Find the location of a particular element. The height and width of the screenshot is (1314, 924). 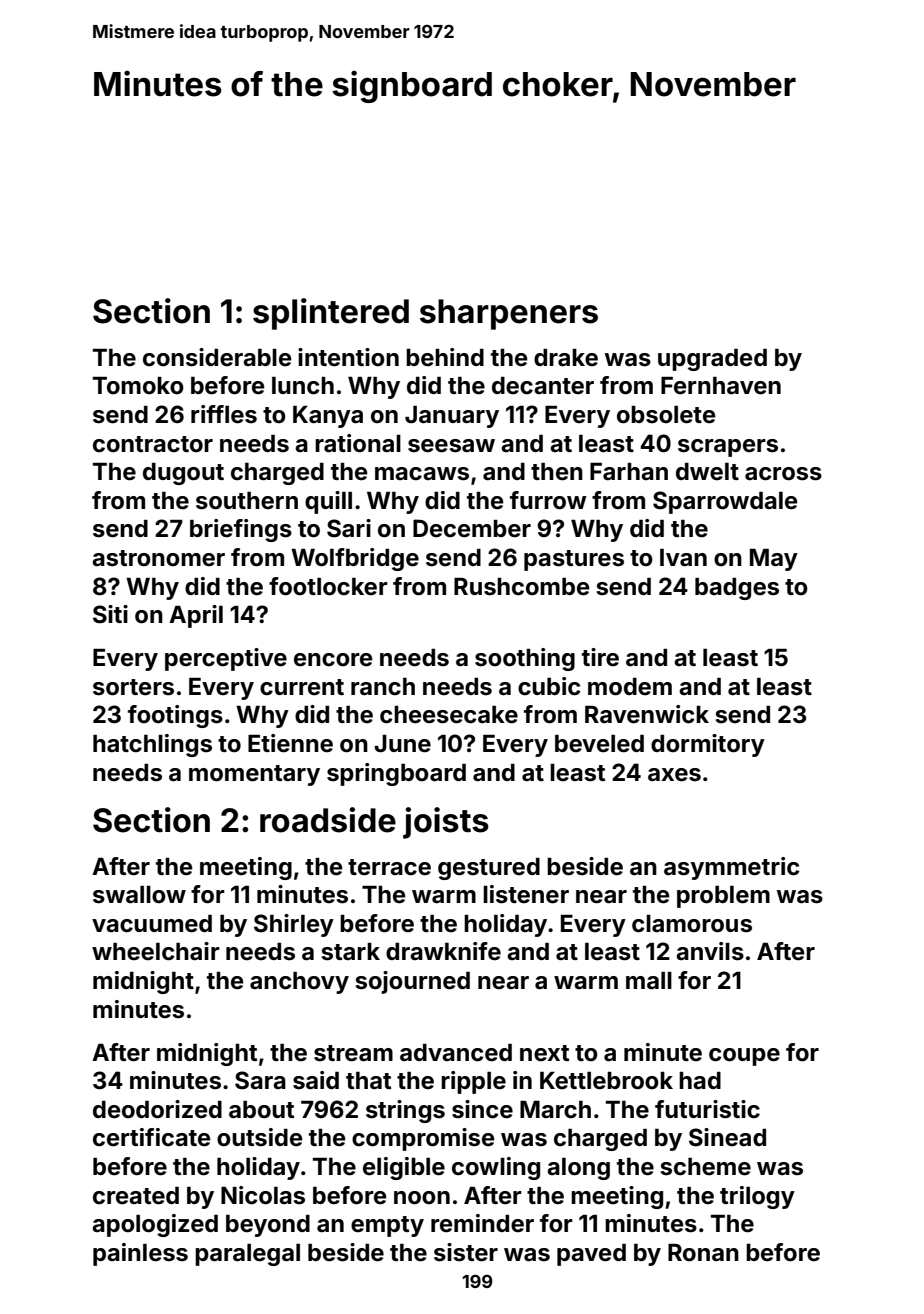

anchovy is located at coordinates (299, 983).
